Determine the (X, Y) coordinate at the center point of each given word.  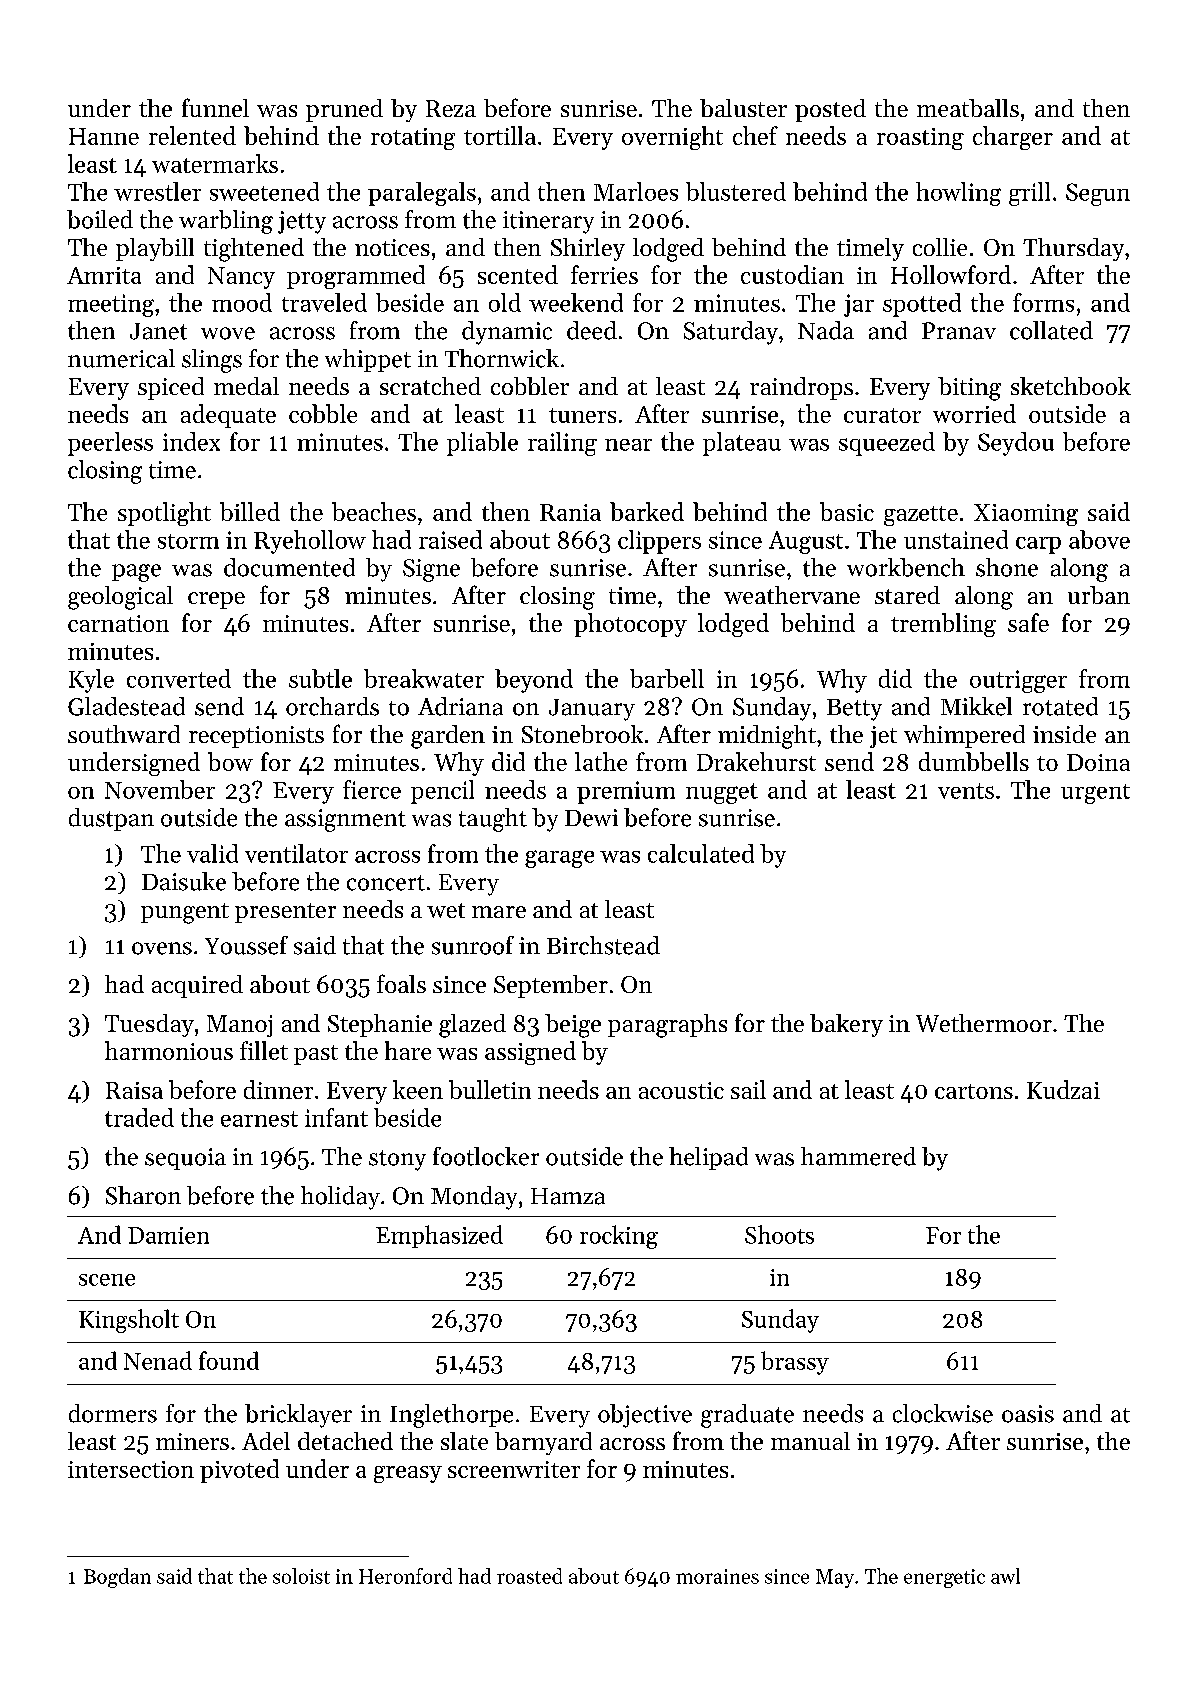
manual (810, 1441)
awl (1005, 1576)
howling (958, 194)
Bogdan (117, 1578)
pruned (344, 110)
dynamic (507, 333)
